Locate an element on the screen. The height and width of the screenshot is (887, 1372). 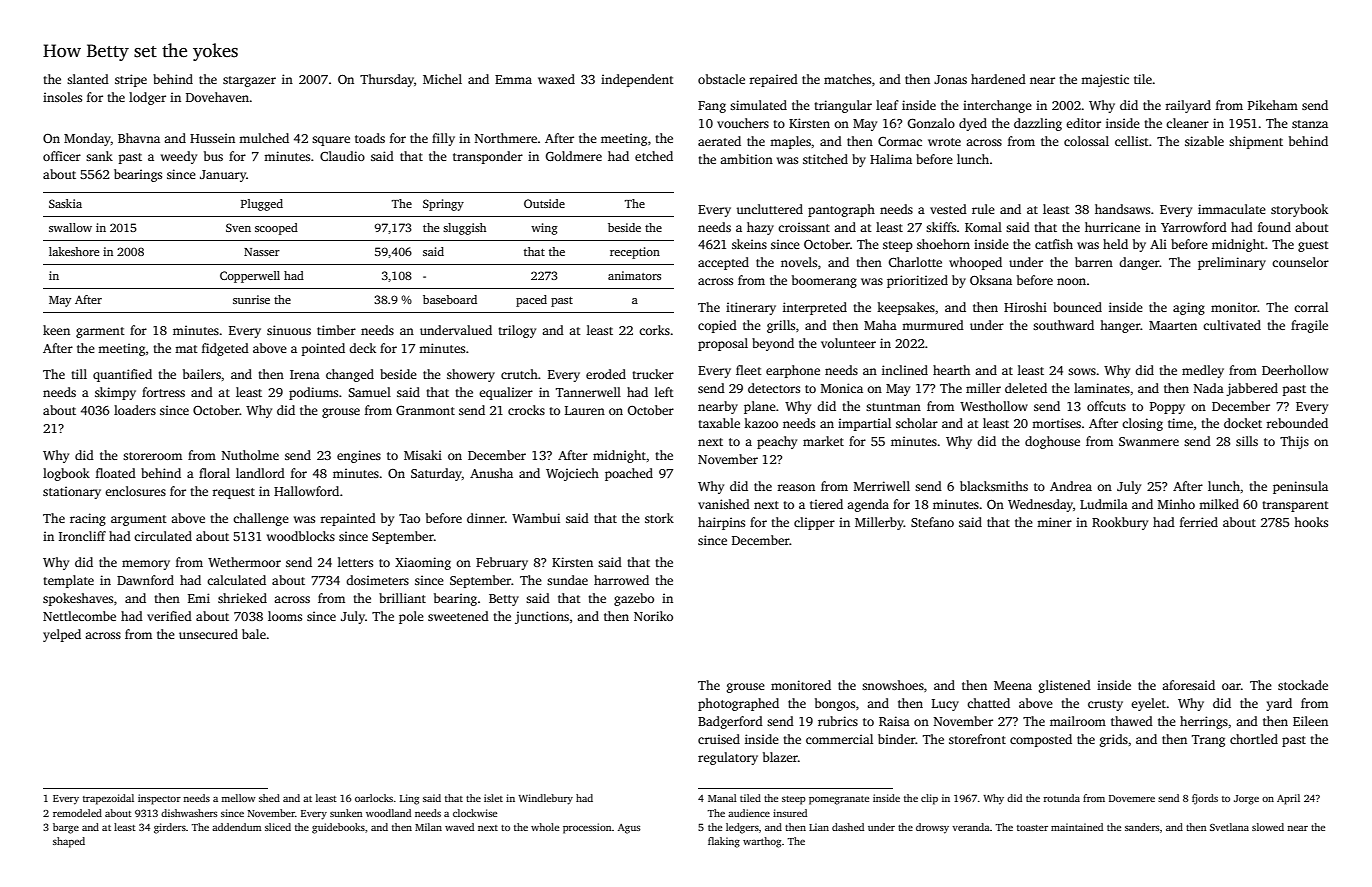
woodblocks is located at coordinates (301, 536).
